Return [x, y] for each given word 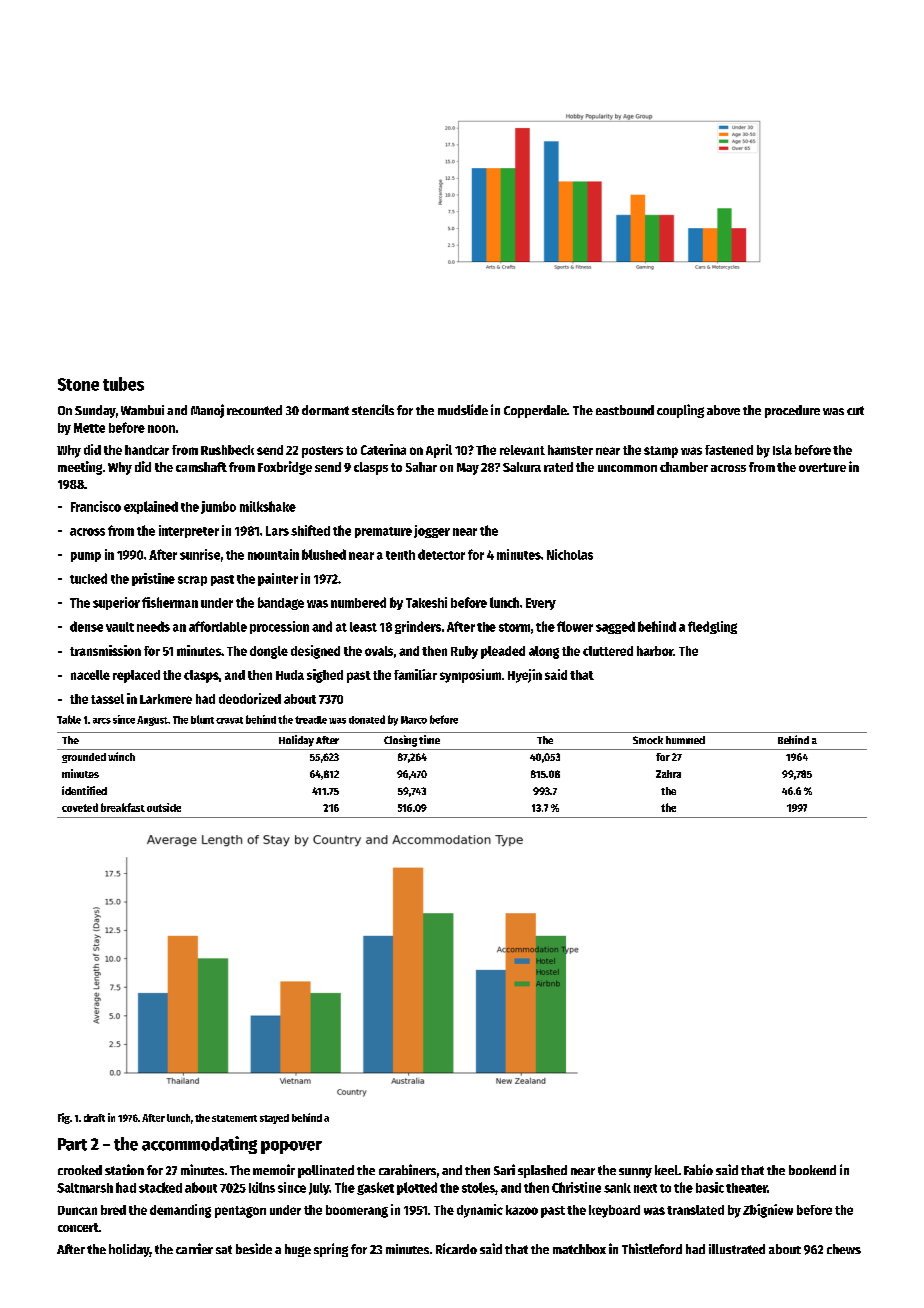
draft [94, 1118]
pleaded [503, 652]
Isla [782, 450]
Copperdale [535, 411]
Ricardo [456, 1248]
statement [234, 1118]
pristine [153, 579]
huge [298, 1250]
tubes [123, 384]
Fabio [698, 1169]
